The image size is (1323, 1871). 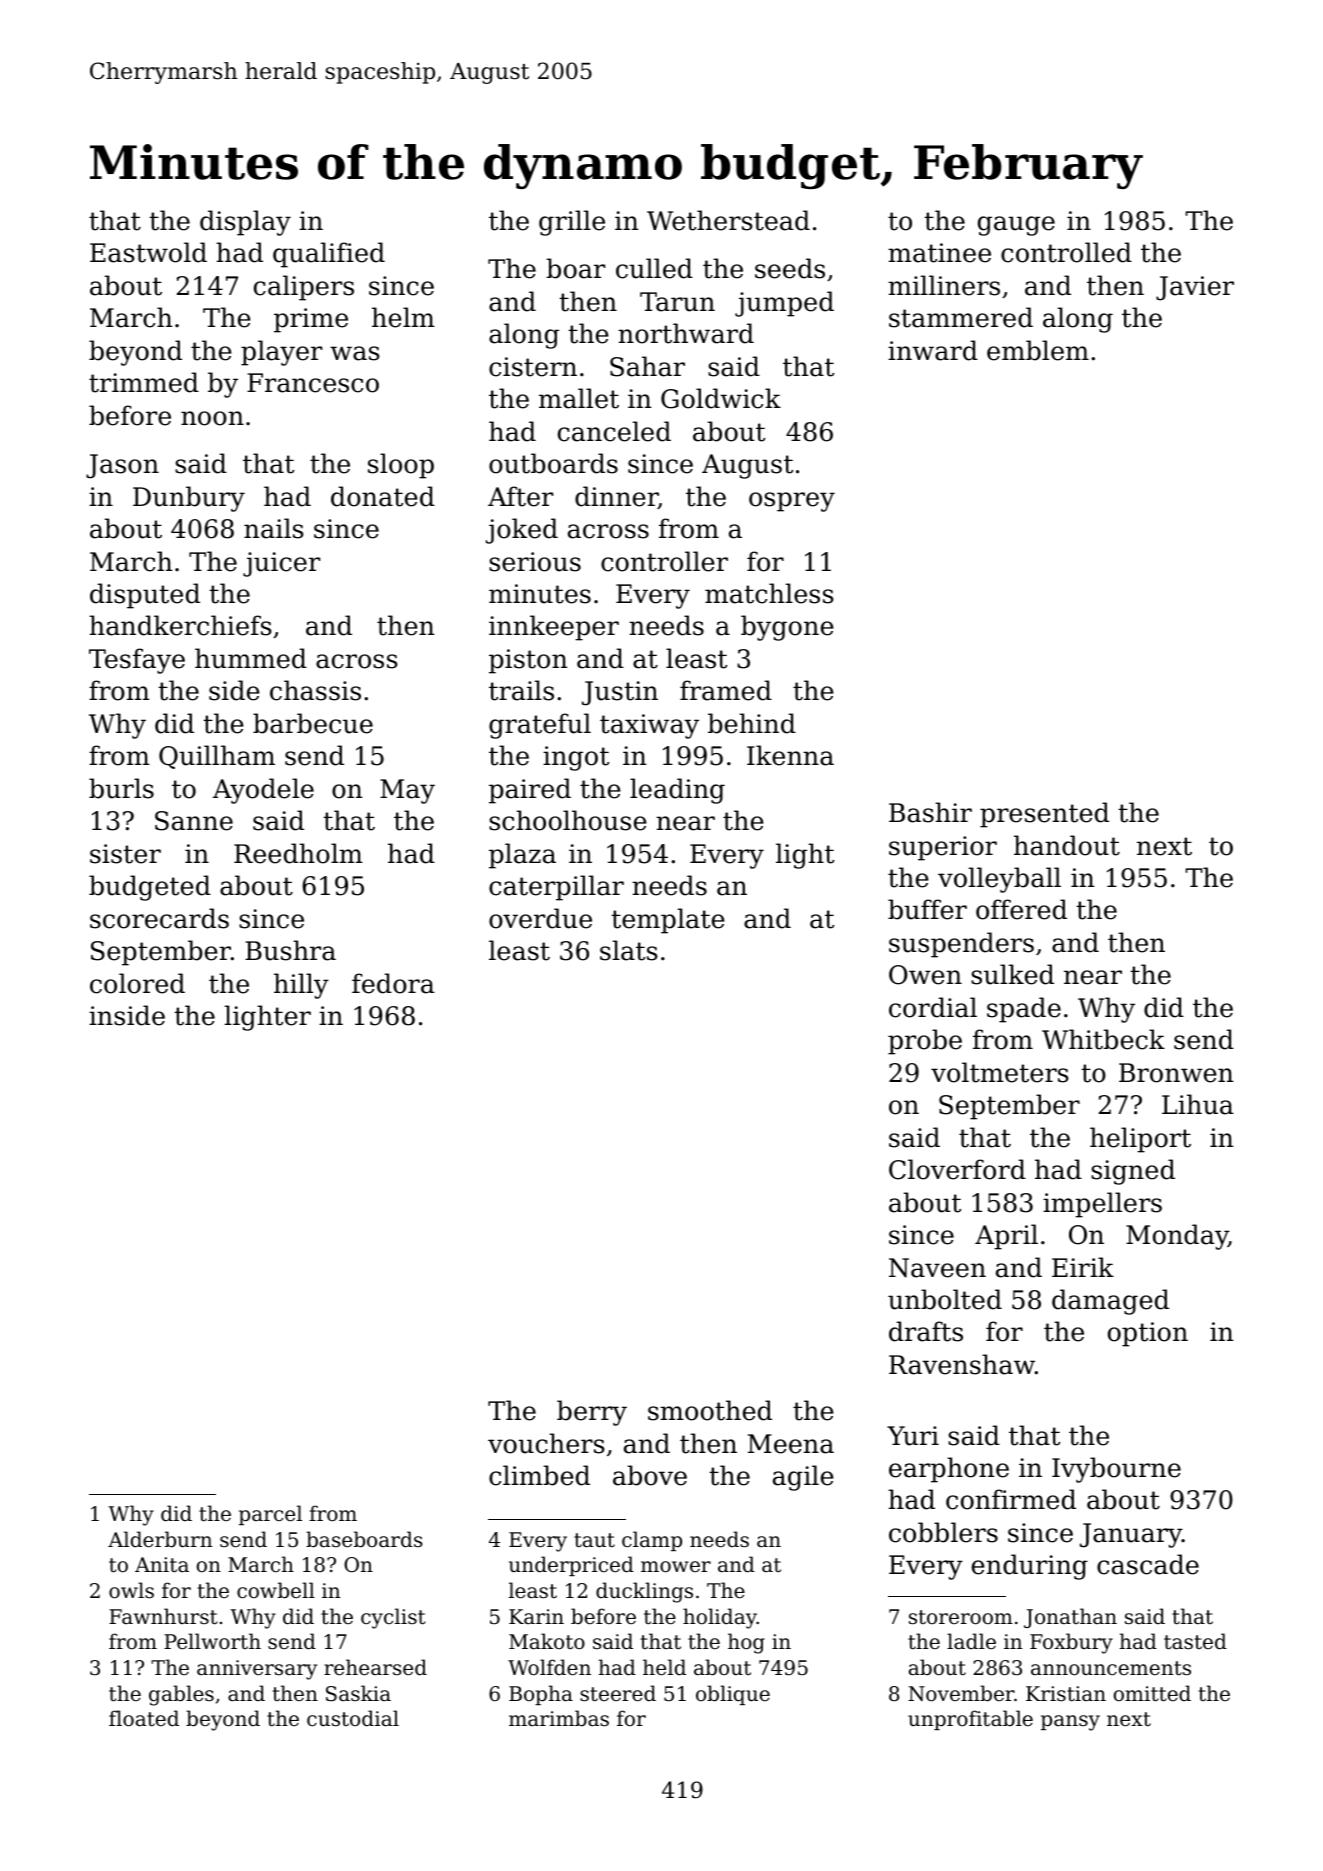 I want to click on Eastwold, so click(x=148, y=252).
